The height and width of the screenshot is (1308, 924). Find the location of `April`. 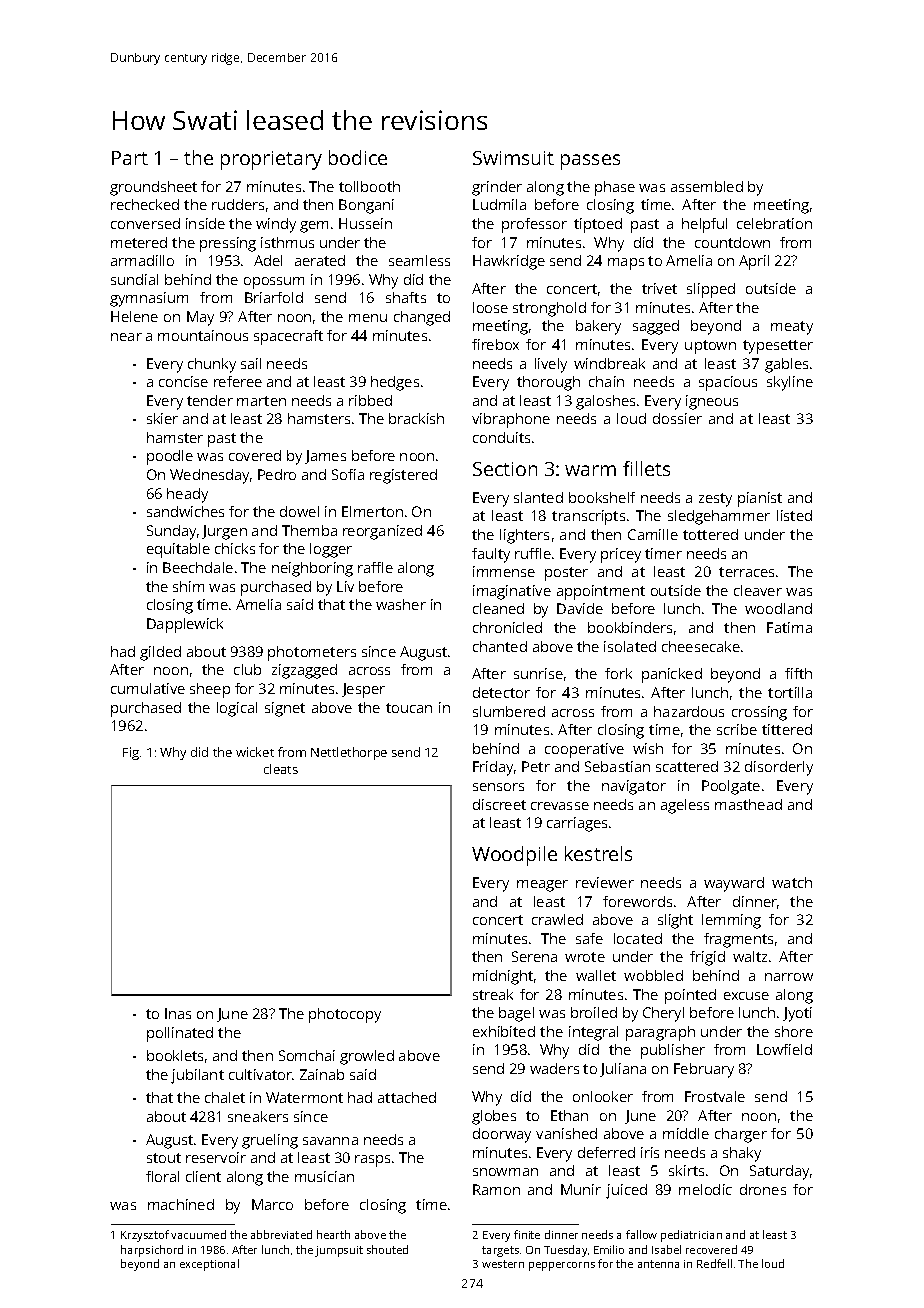

April is located at coordinates (754, 262).
